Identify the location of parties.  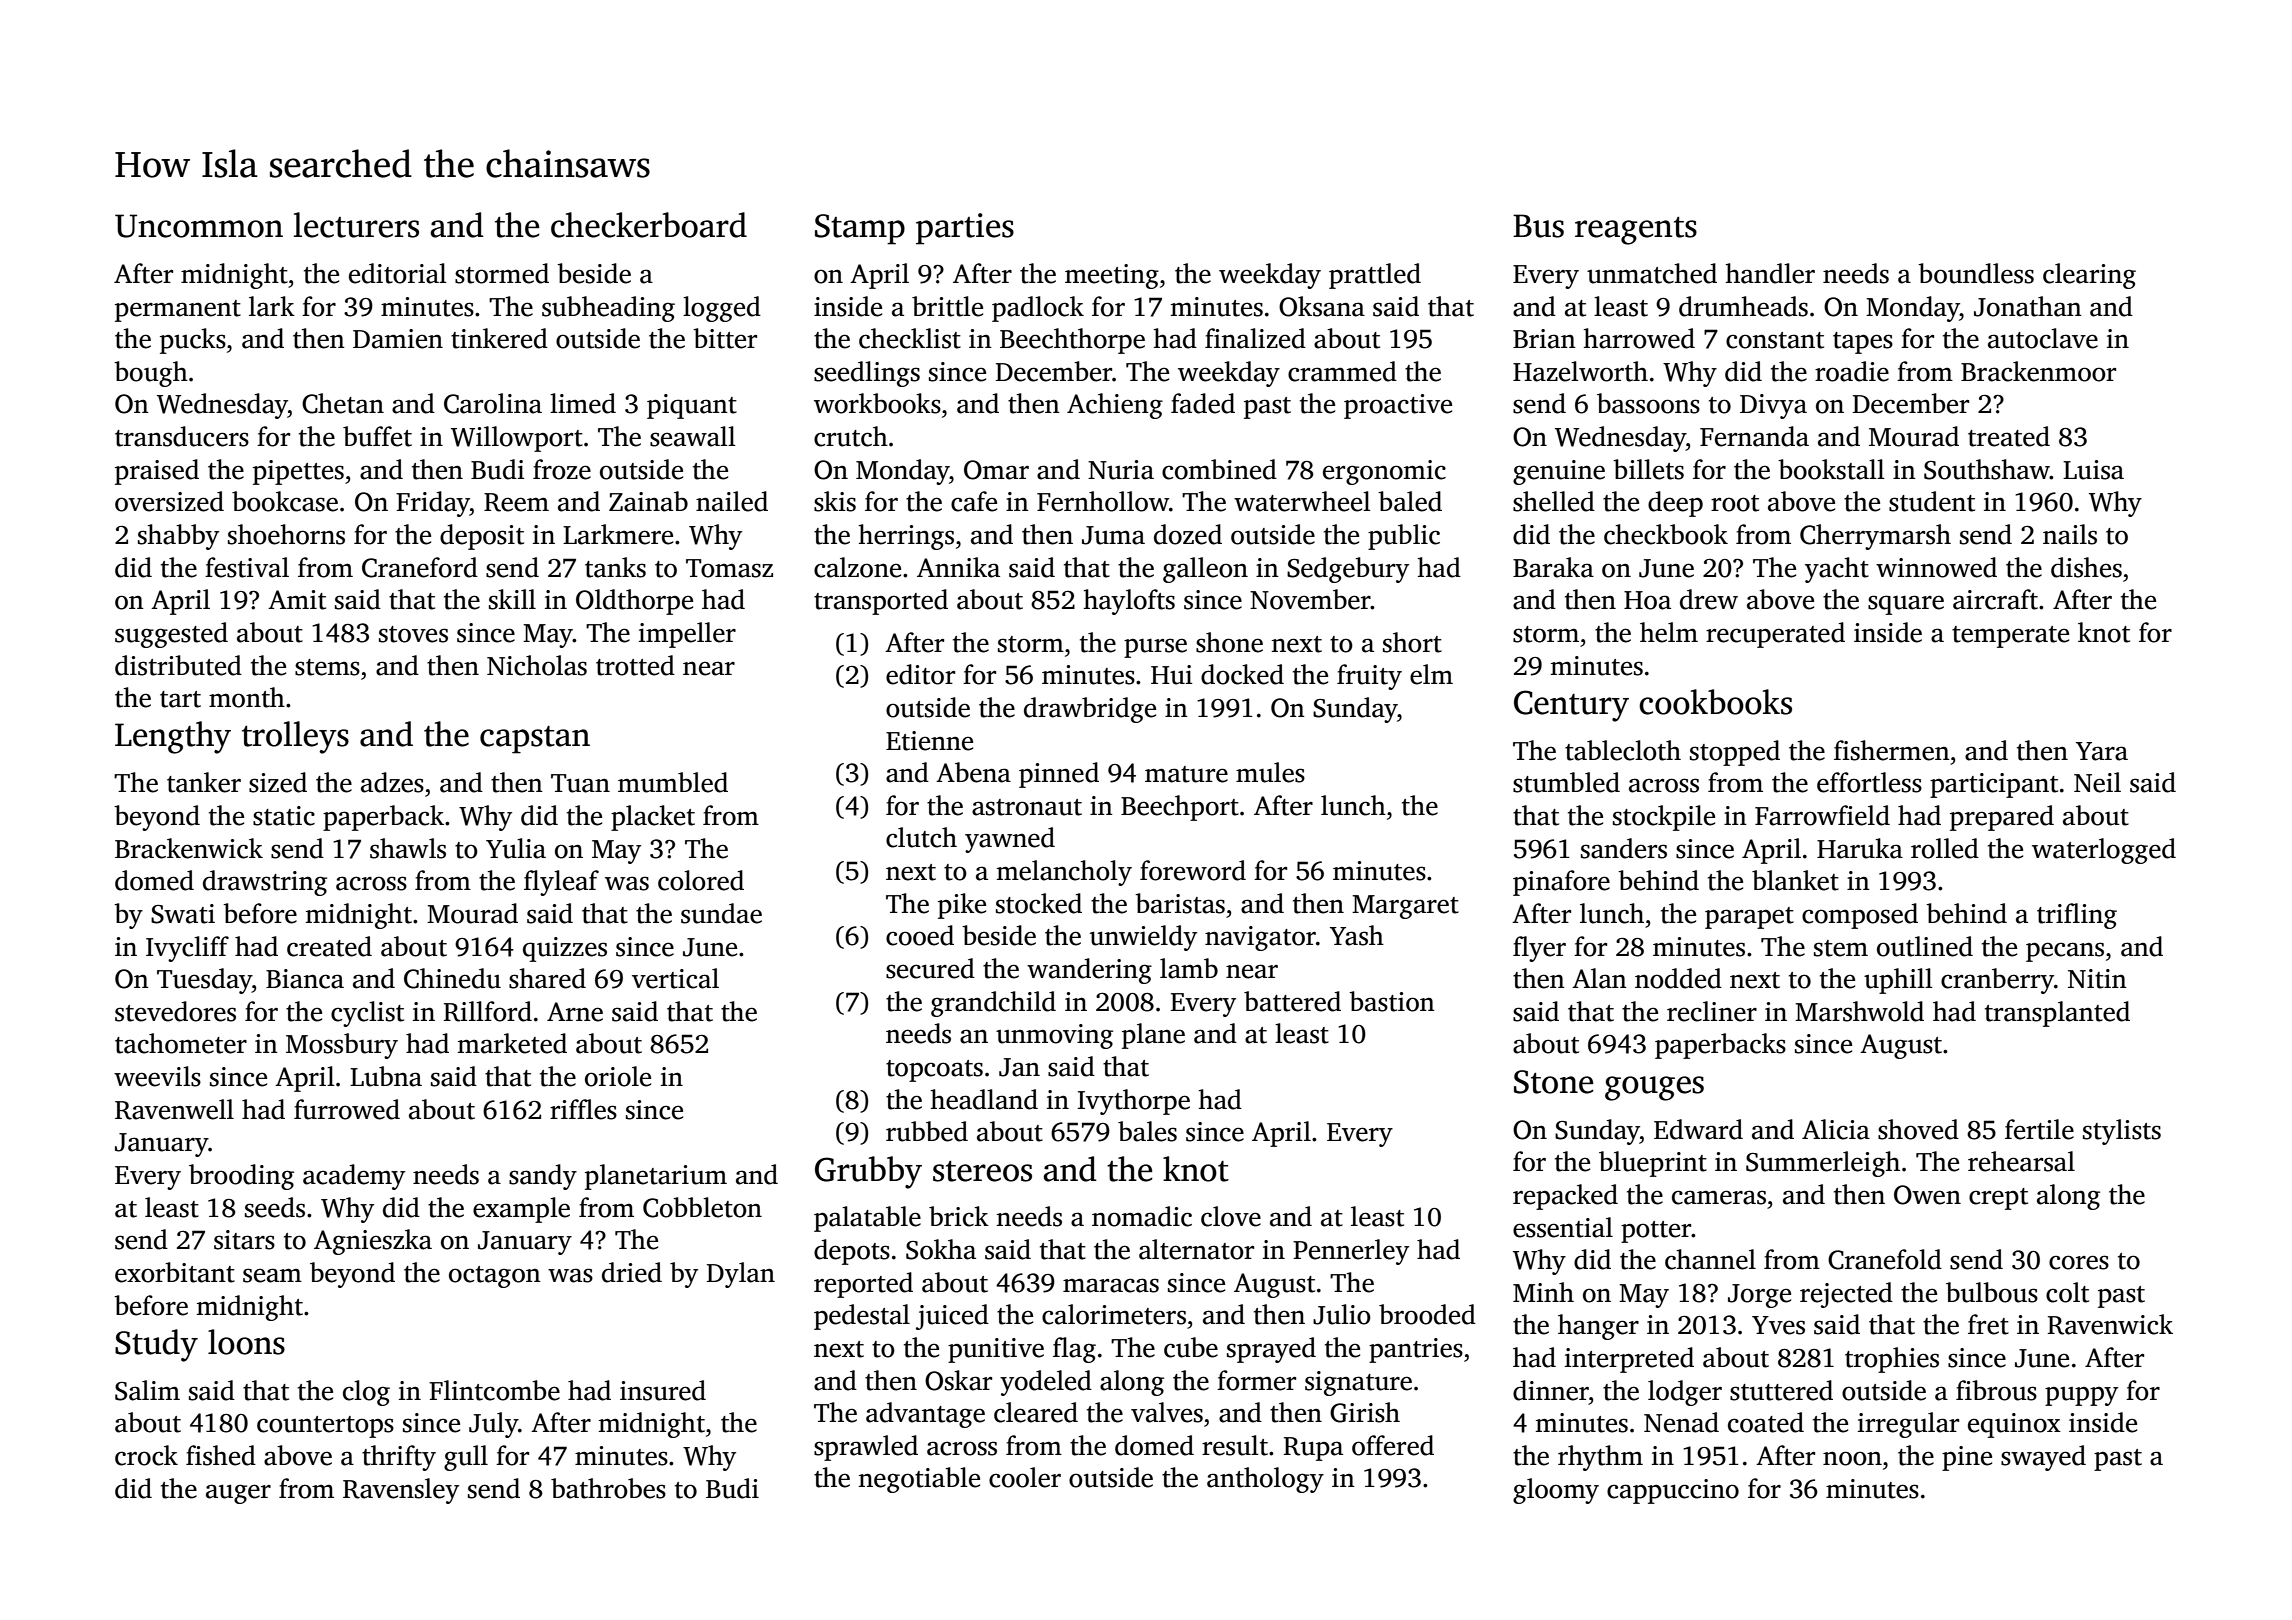
(965, 229).
